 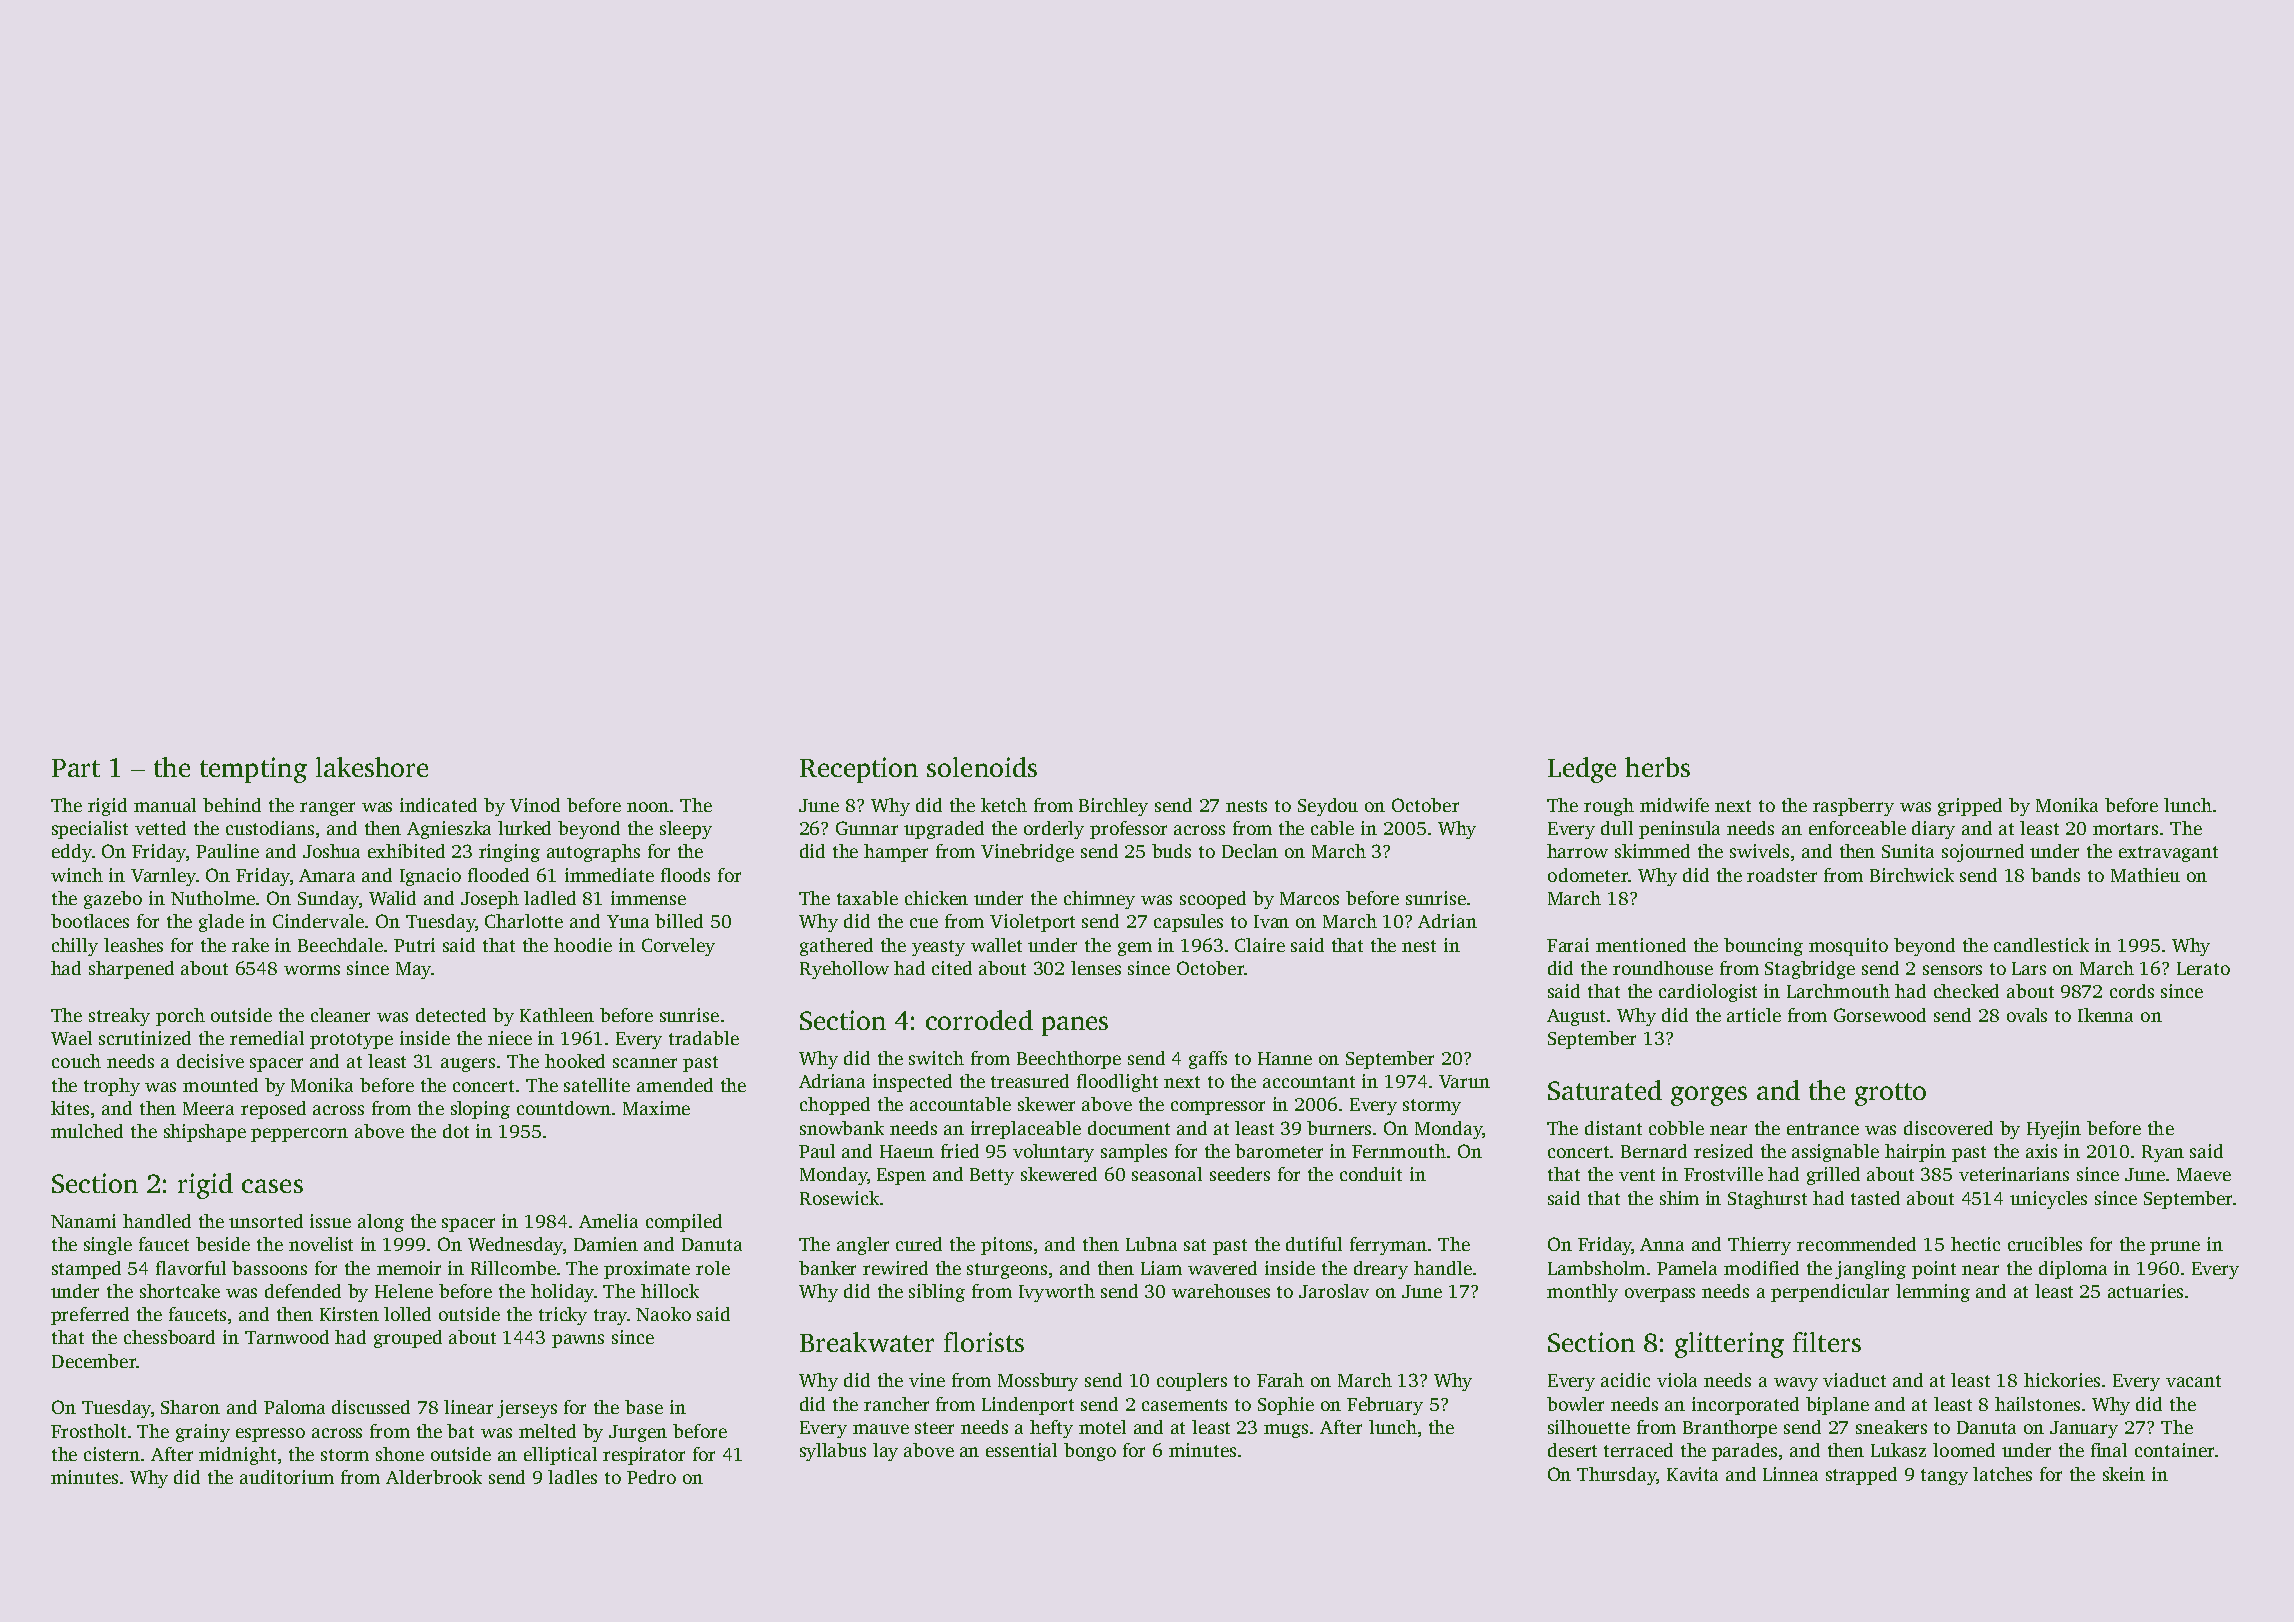 I want to click on prune, so click(x=2175, y=1248).
